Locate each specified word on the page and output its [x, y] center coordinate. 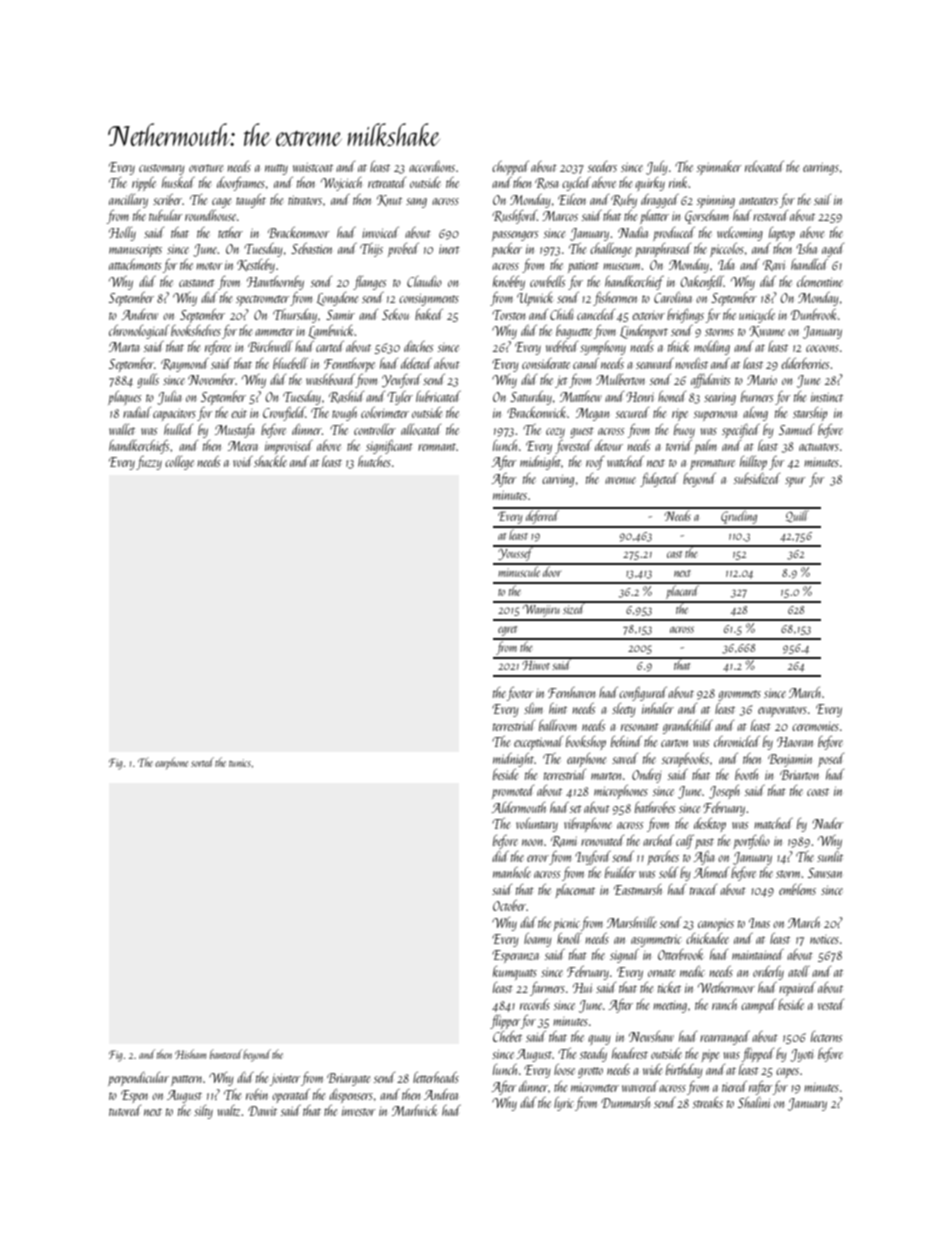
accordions [432, 166]
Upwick [535, 299]
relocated [764, 166]
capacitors [174, 414]
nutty [276, 169]
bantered [226, 1054]
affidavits [711, 381]
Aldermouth [519, 807]
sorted [202, 762]
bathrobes [655, 807]
